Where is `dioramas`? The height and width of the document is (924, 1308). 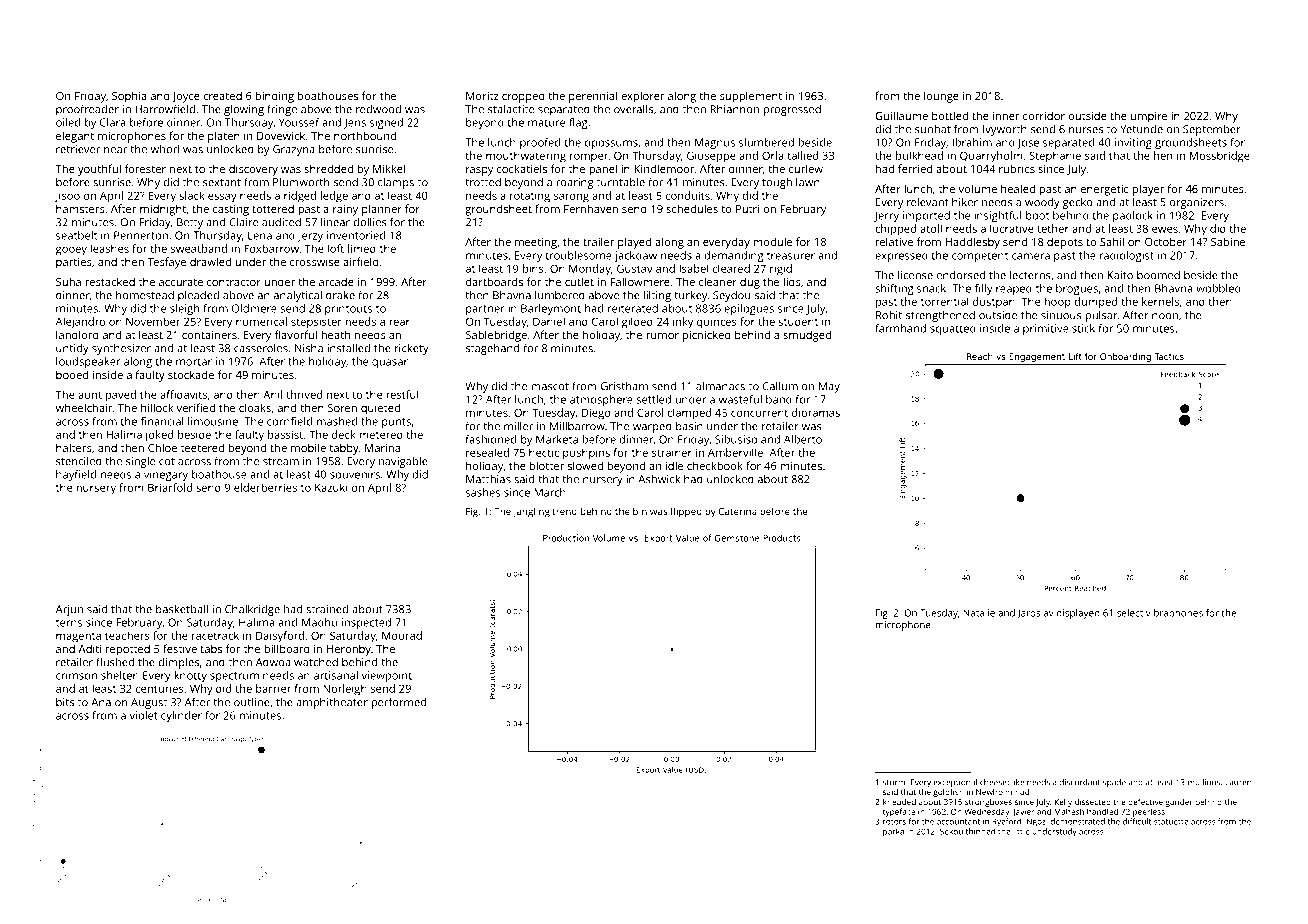
dioramas is located at coordinates (816, 412).
